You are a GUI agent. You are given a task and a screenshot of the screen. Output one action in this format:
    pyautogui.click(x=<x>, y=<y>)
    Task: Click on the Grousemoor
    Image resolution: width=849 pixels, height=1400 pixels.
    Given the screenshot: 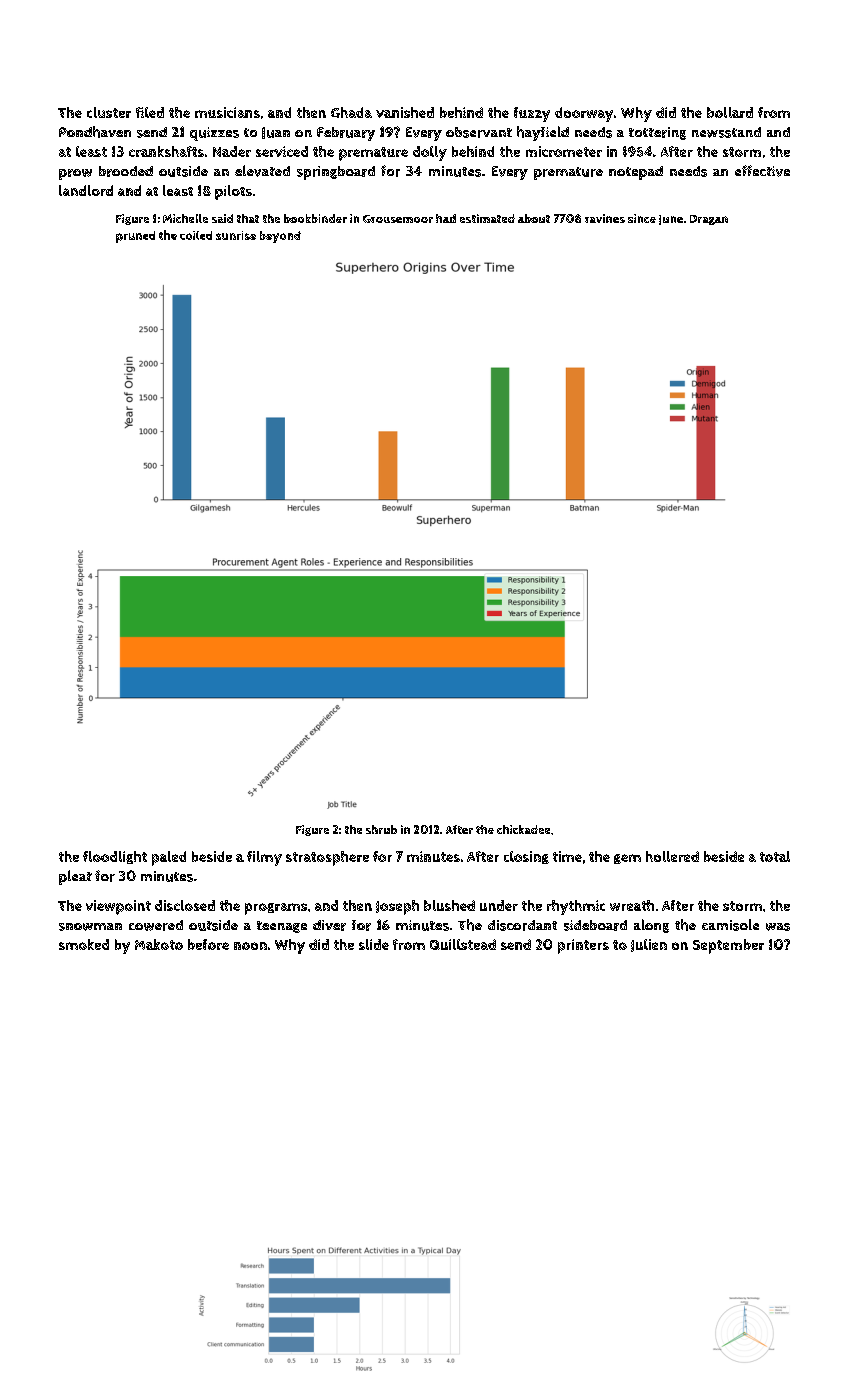 What is the action you would take?
    pyautogui.click(x=398, y=219)
